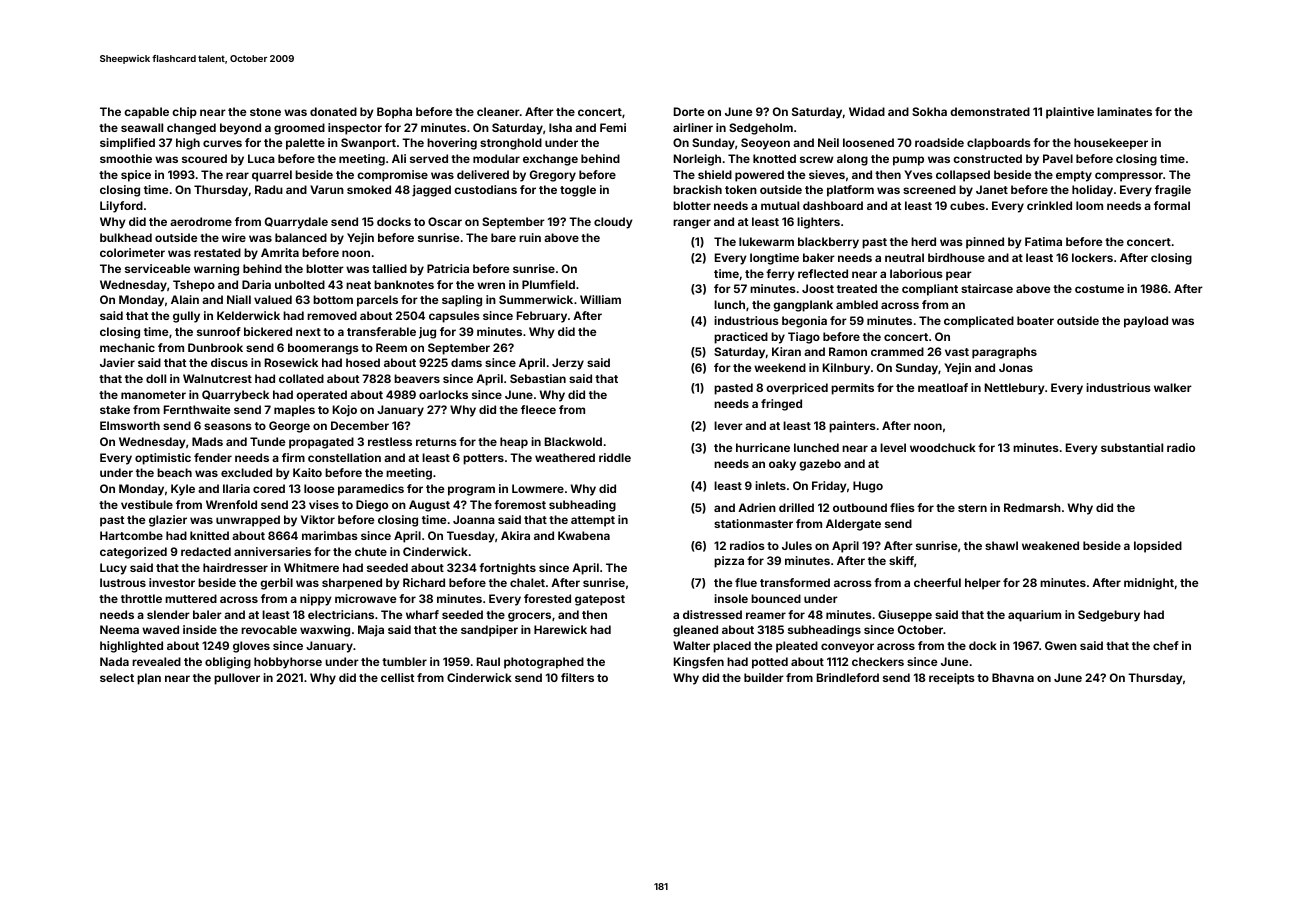  I want to click on Hugo, so click(868, 487).
